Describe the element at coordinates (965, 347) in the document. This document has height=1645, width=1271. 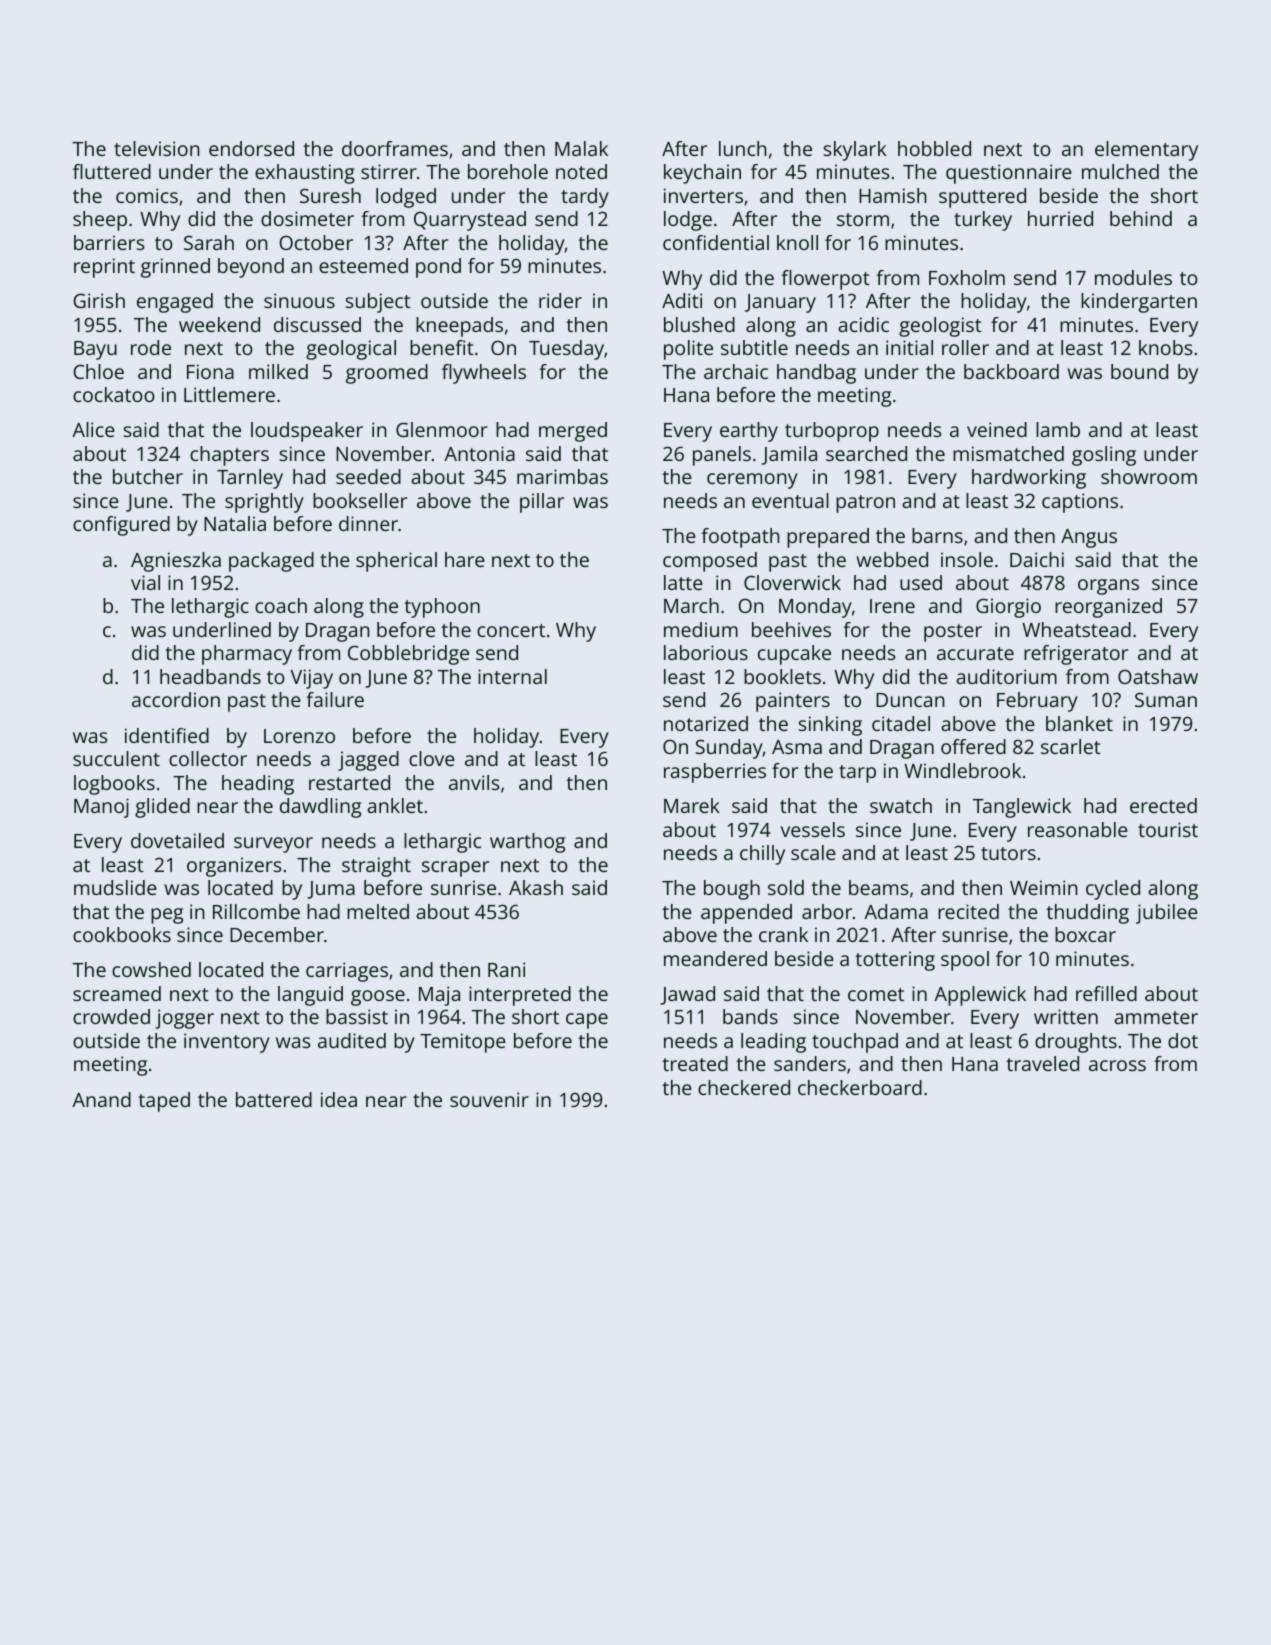
I see `roller` at that location.
